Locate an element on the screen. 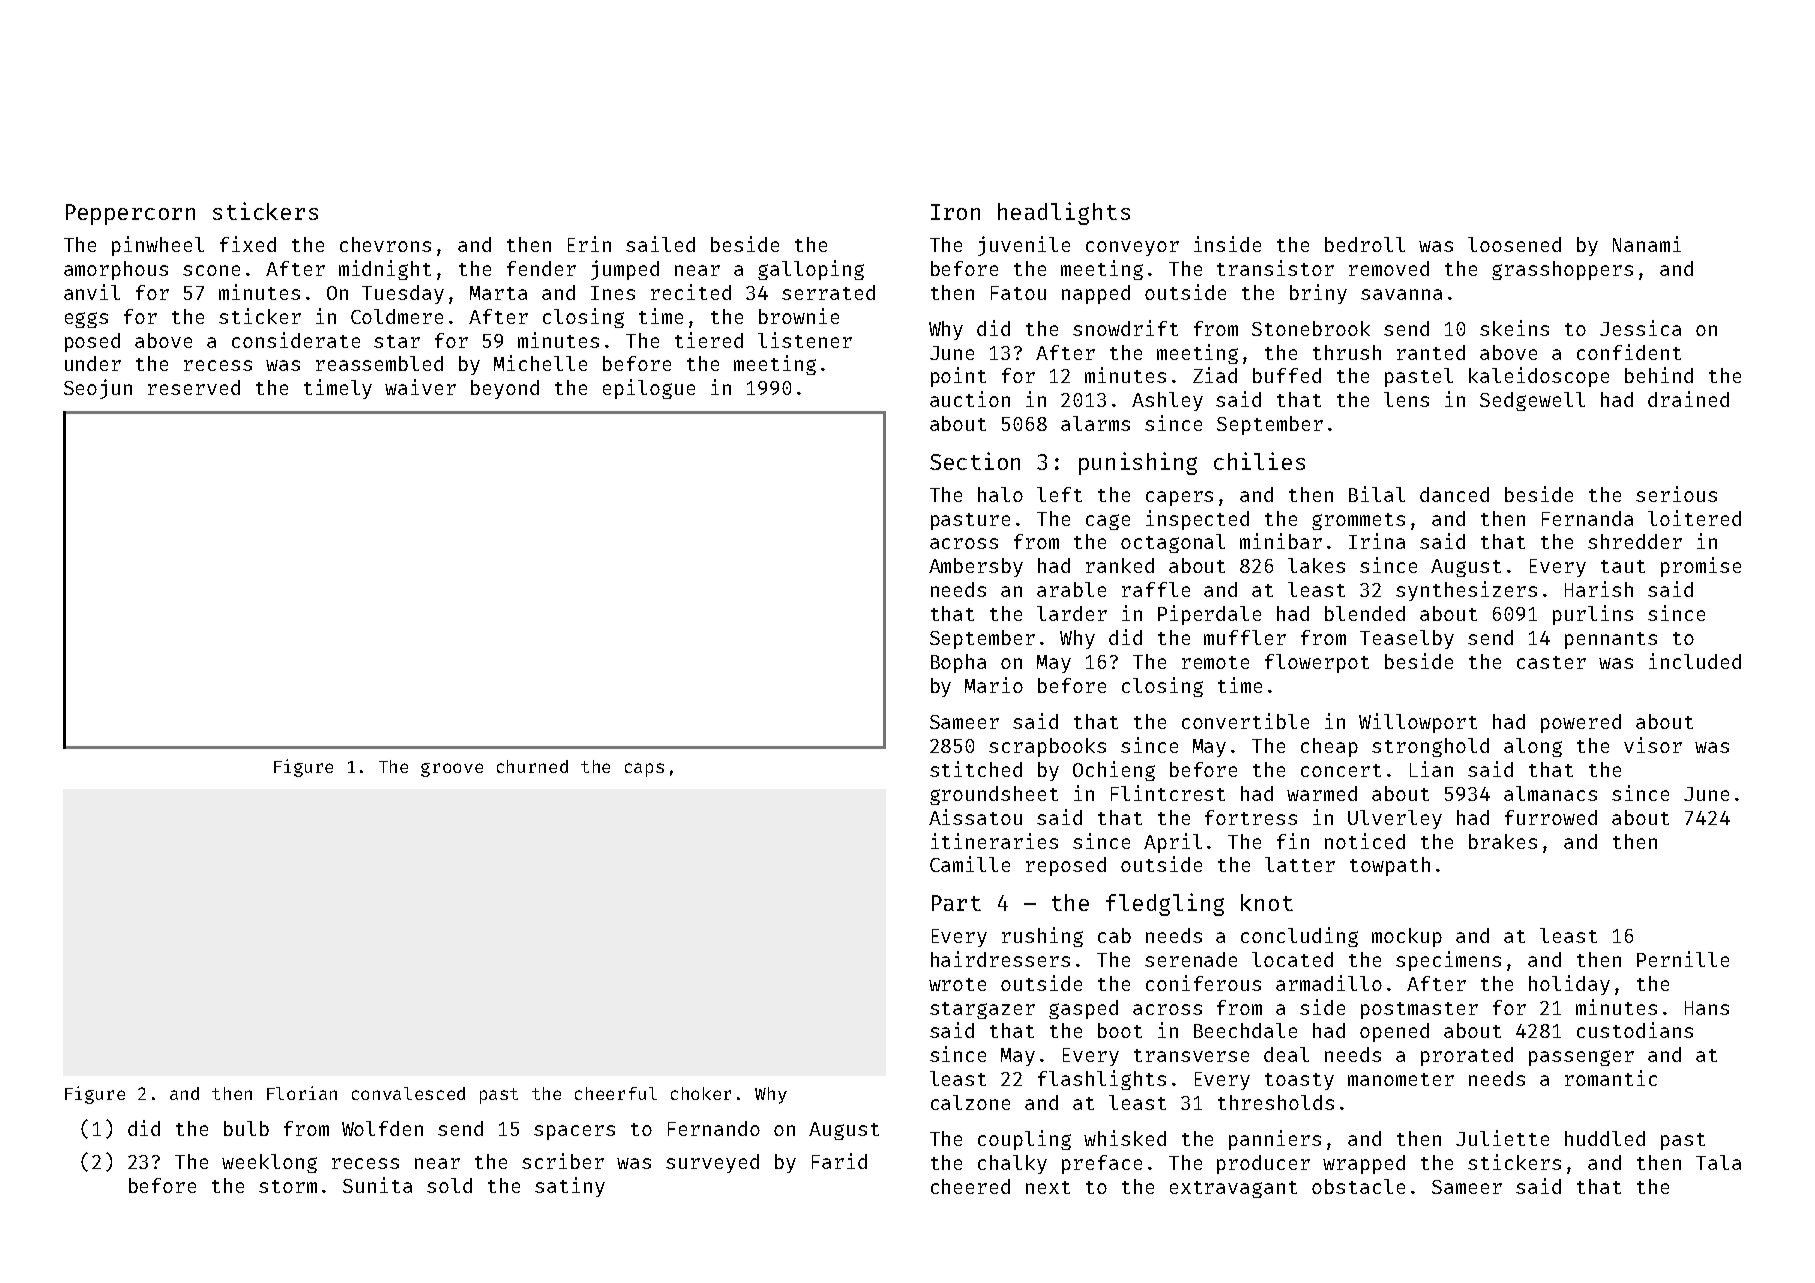  groove is located at coordinates (452, 770).
